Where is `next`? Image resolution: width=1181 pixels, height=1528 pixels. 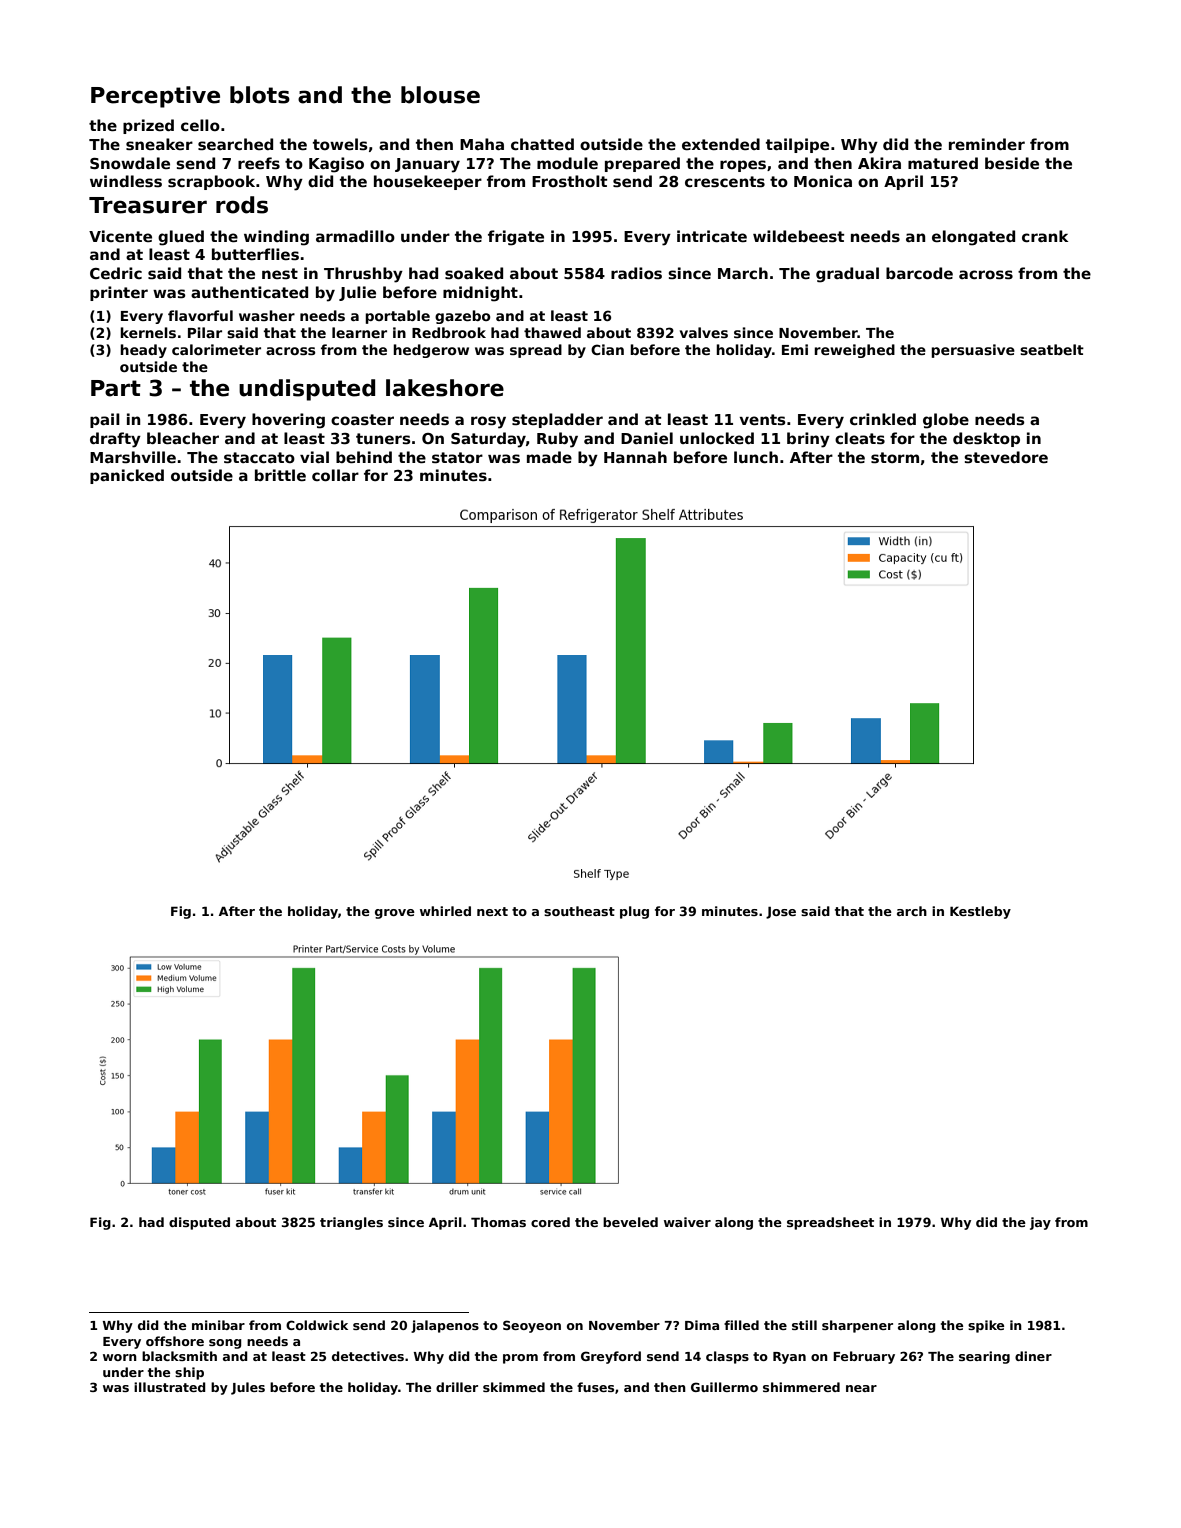
next is located at coordinates (492, 911).
